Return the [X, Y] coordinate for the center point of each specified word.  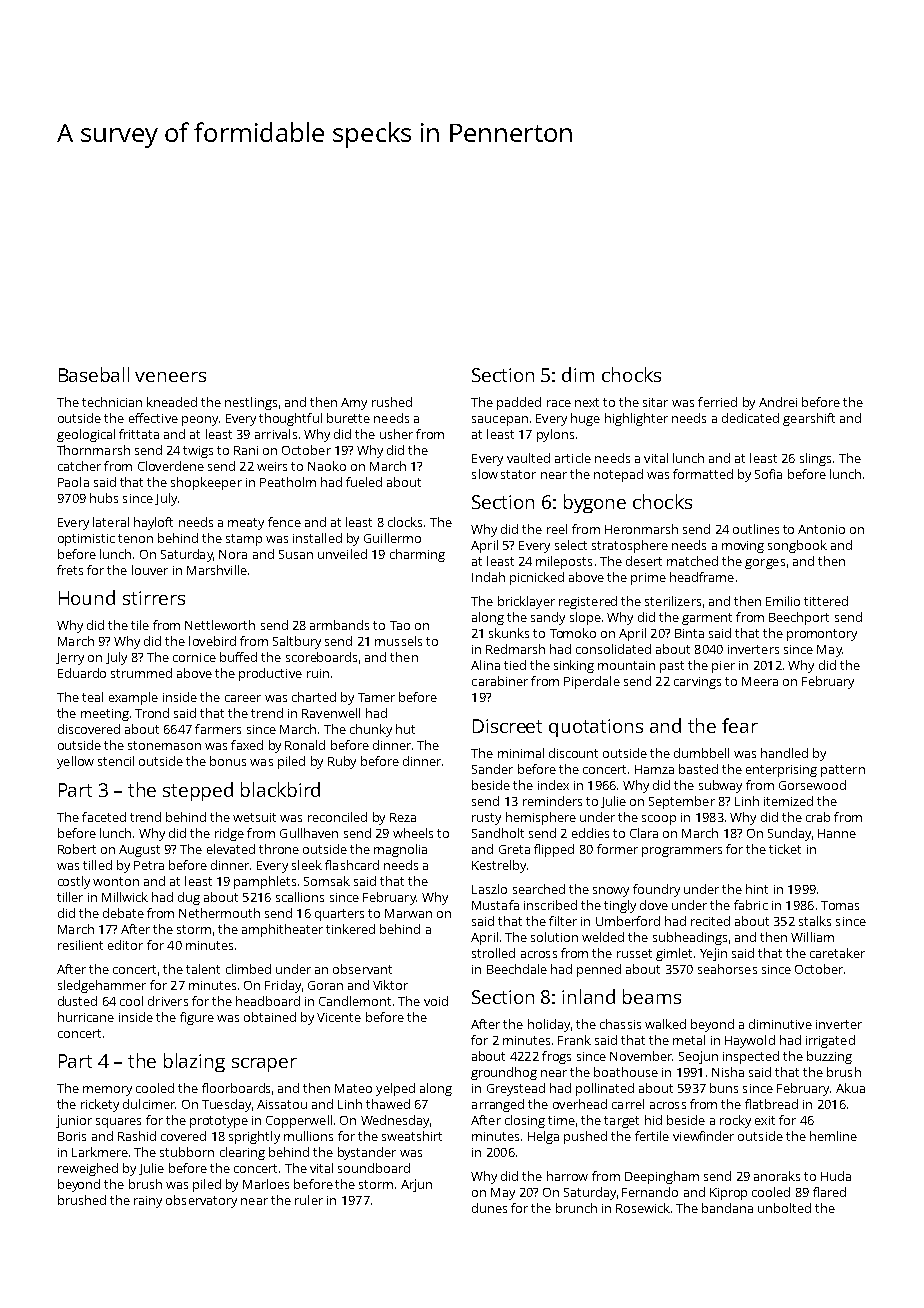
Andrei [778, 402]
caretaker [837, 953]
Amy [354, 404]
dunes [489, 1208]
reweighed [88, 1169]
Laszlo [489, 889]
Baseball [94, 374]
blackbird [280, 789]
